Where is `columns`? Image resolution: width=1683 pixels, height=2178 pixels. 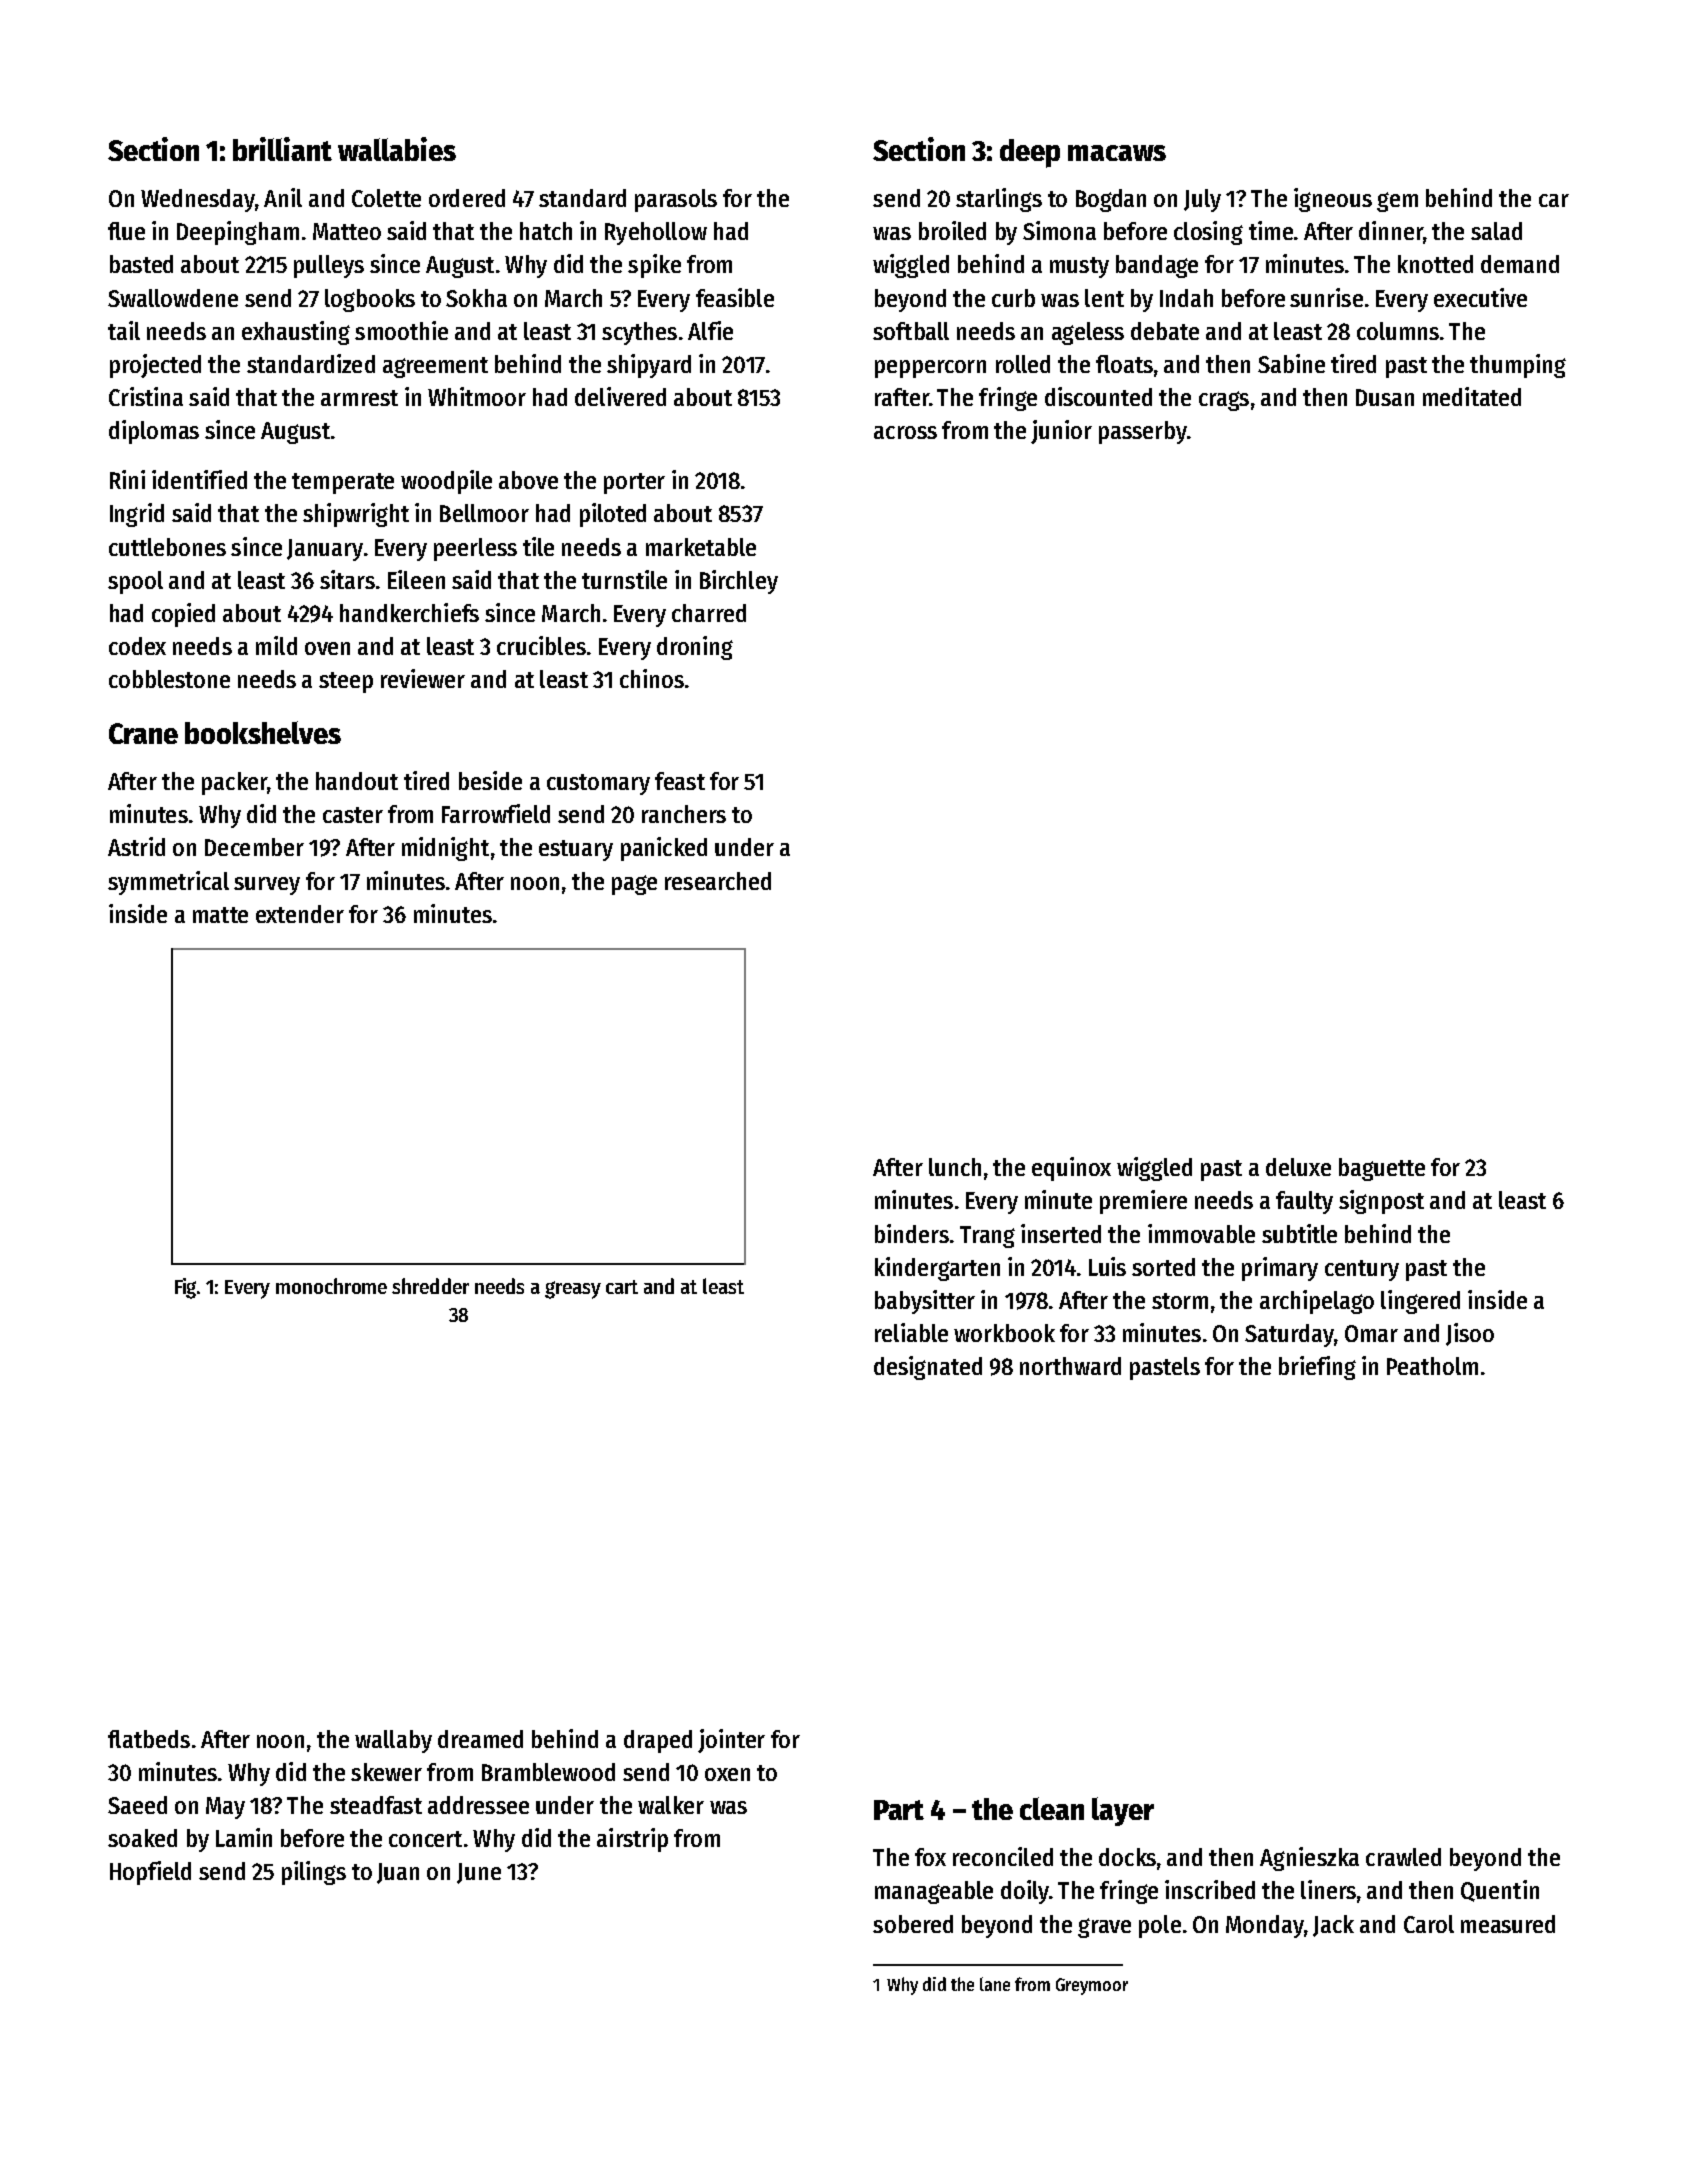
columns is located at coordinates (1398, 331).
